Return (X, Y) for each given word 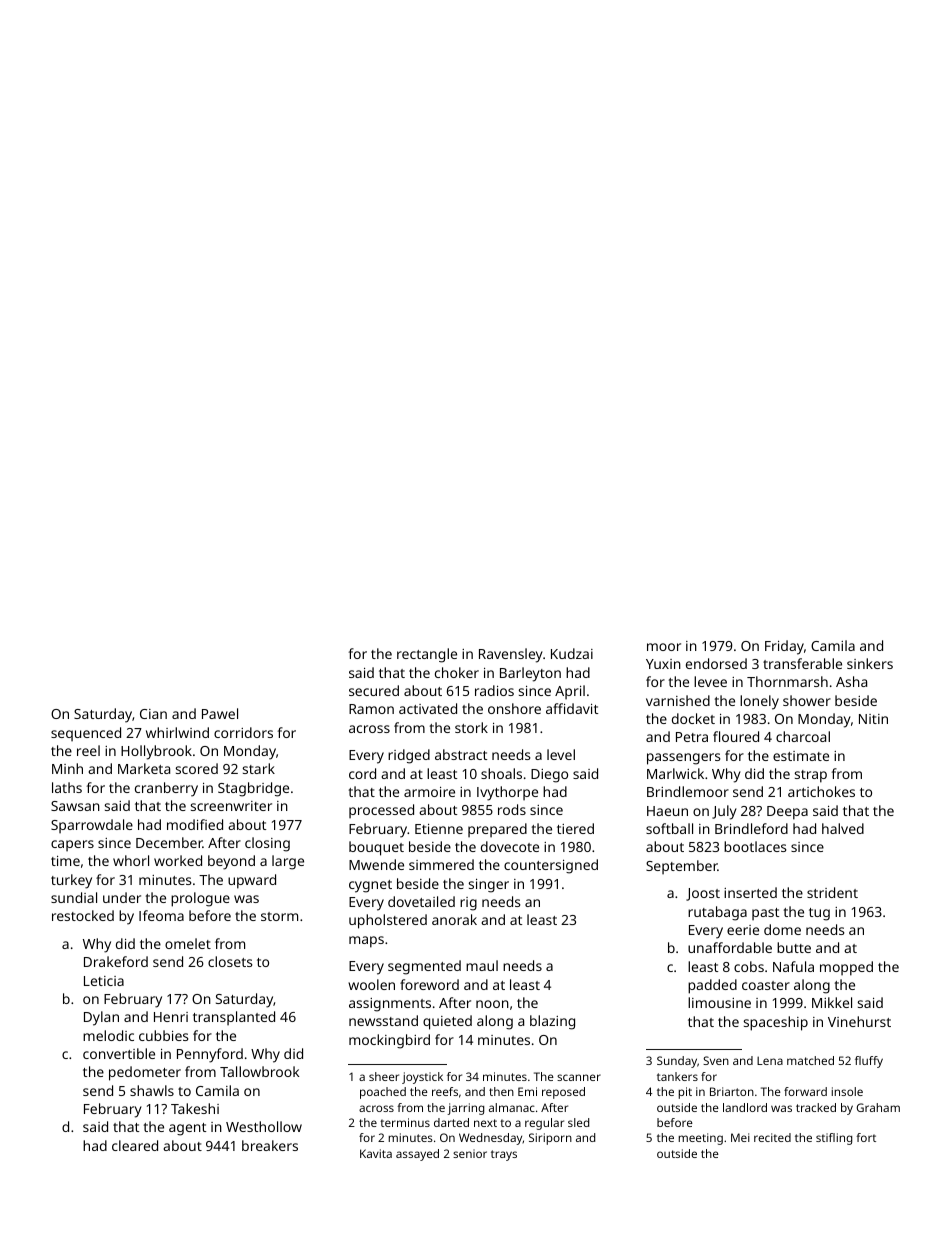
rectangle (427, 655)
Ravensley (511, 655)
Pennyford (210, 1055)
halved (843, 828)
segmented (424, 967)
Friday (784, 647)
